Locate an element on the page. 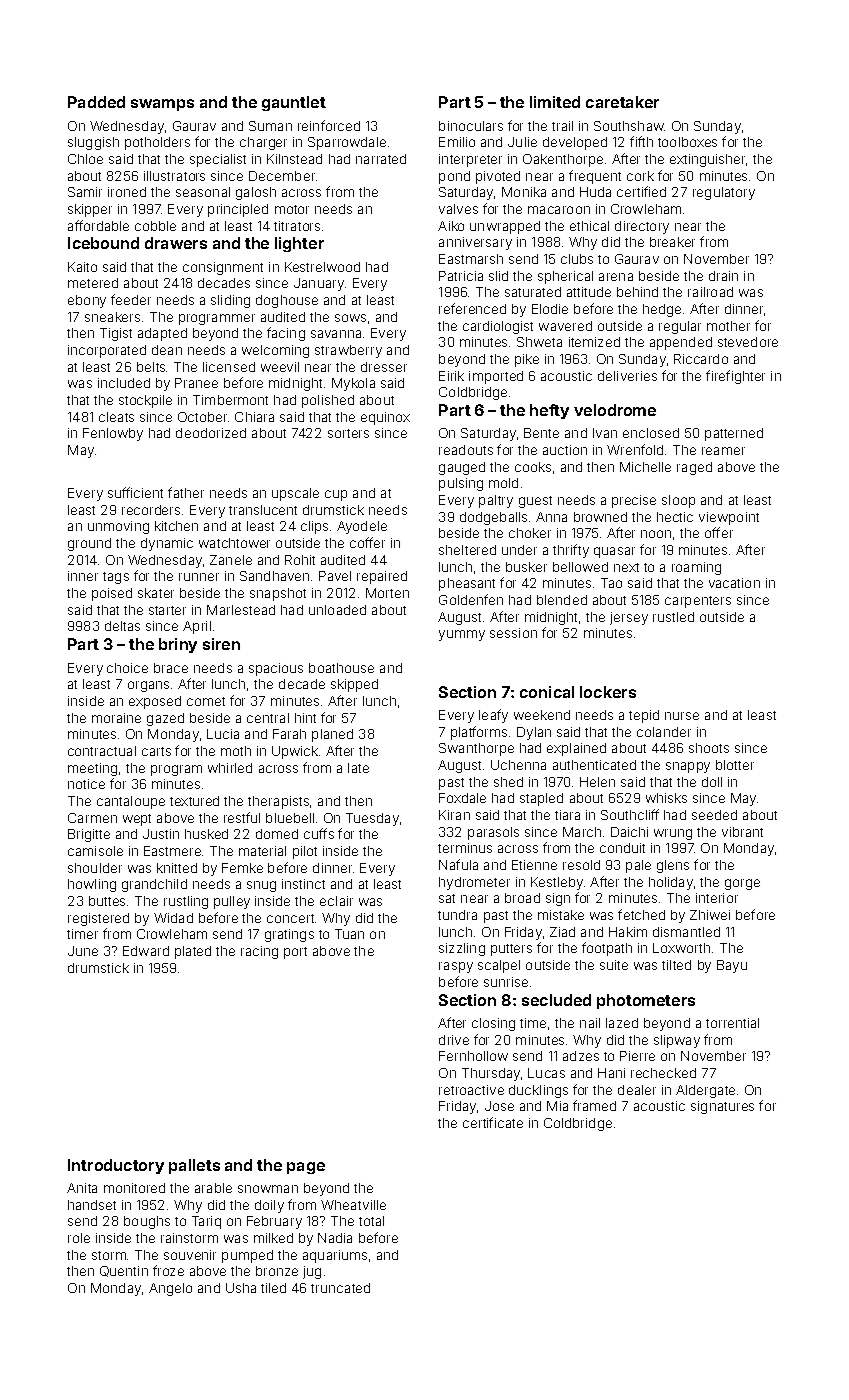 This image has height=1400, width=849. father is located at coordinates (186, 492).
